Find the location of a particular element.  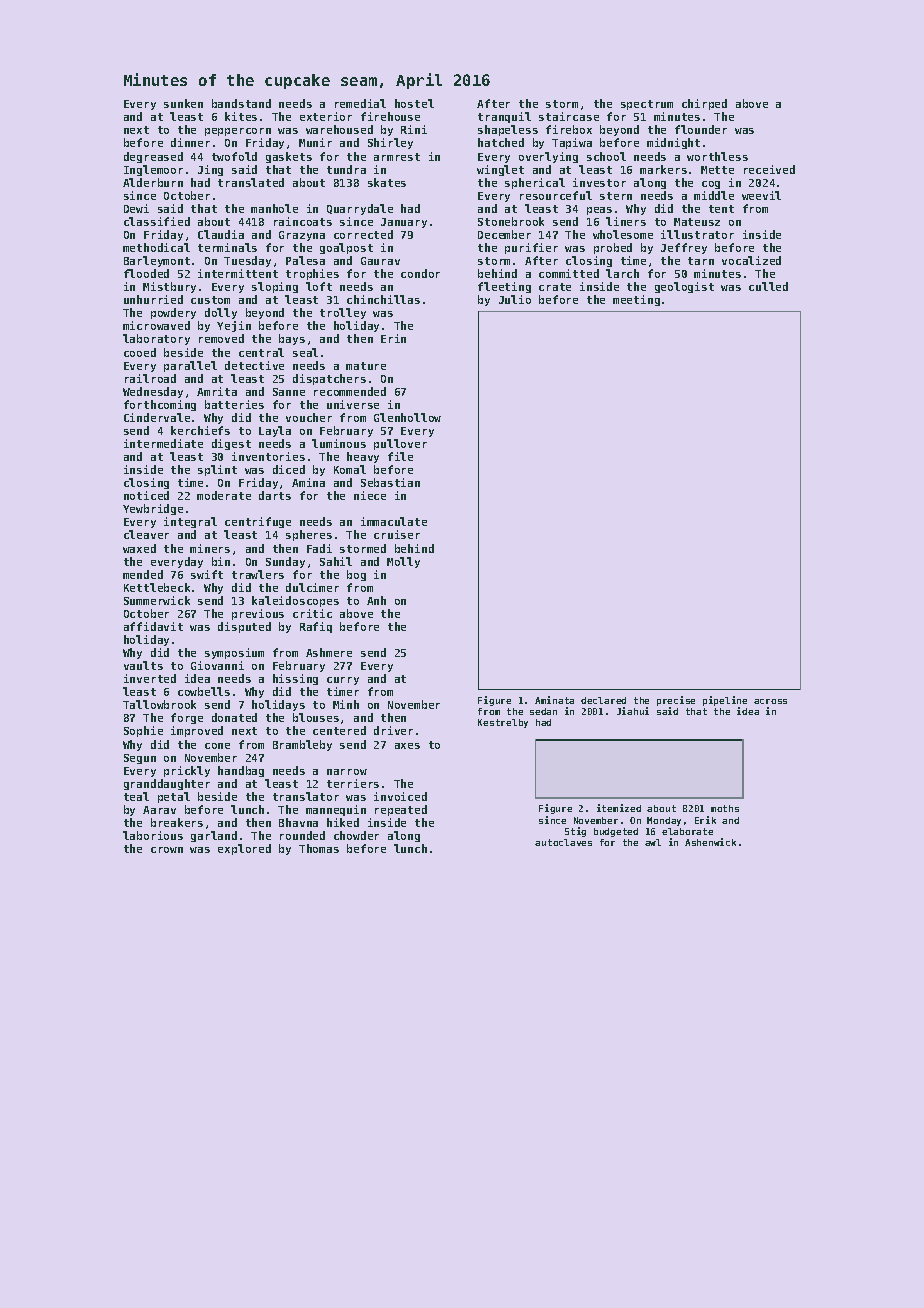

Sophie is located at coordinates (143, 731).
